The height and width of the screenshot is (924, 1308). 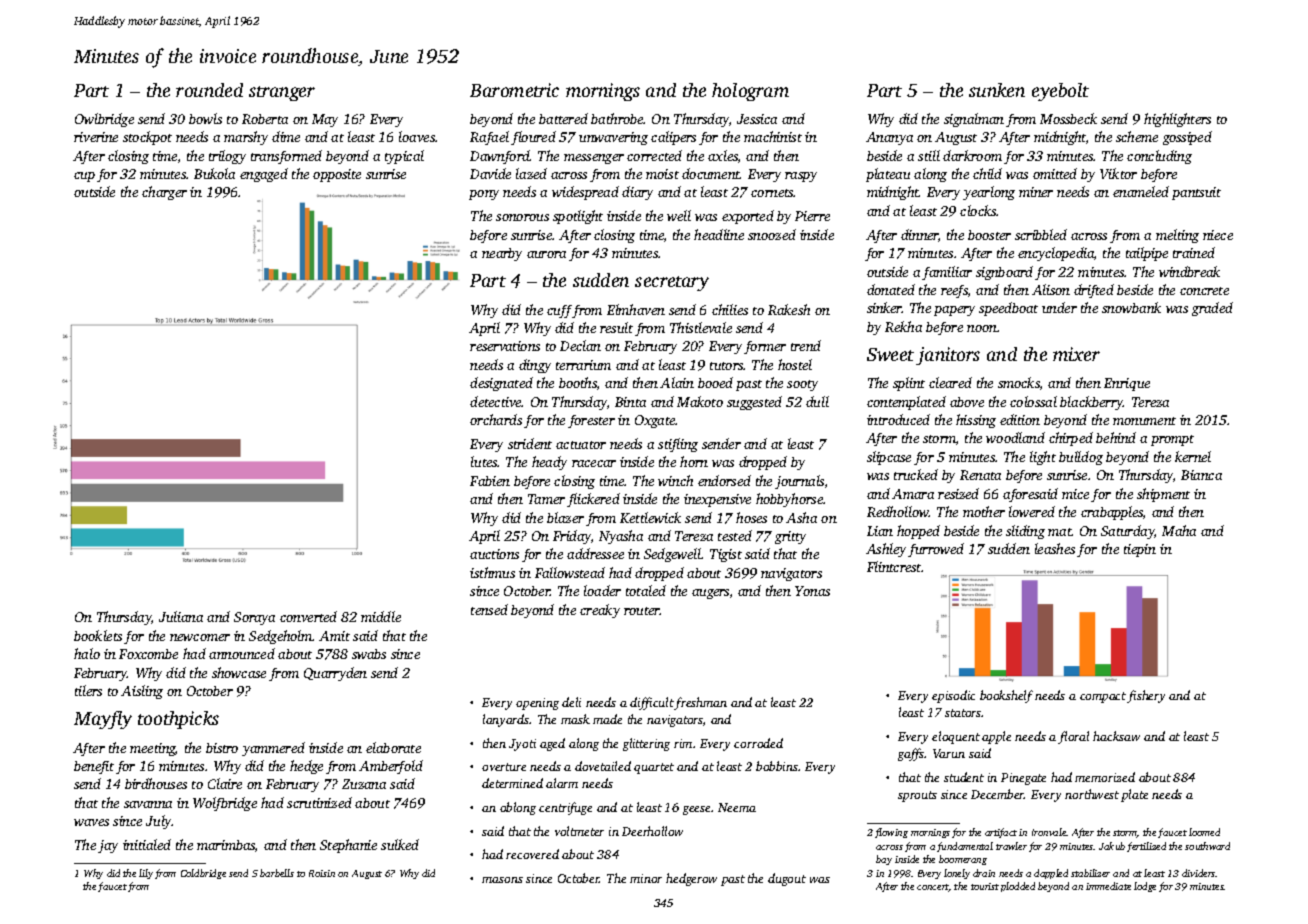 I want to click on Alain, so click(x=677, y=382).
